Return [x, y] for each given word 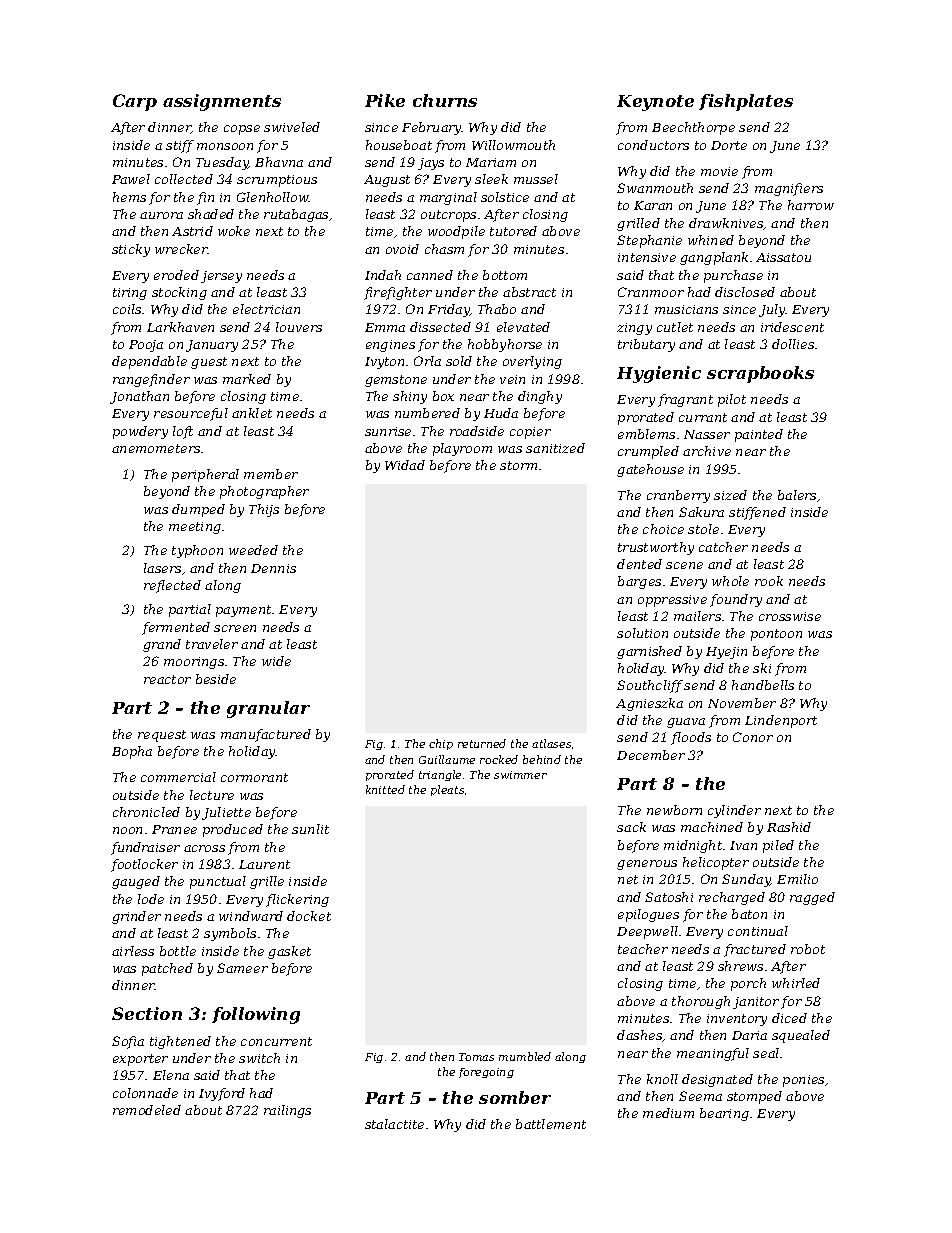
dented [639, 564]
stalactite [394, 1124]
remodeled [147, 1110]
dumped [198, 510]
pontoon [776, 635]
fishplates [746, 102]
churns [445, 100]
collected [184, 179]
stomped [754, 1097]
